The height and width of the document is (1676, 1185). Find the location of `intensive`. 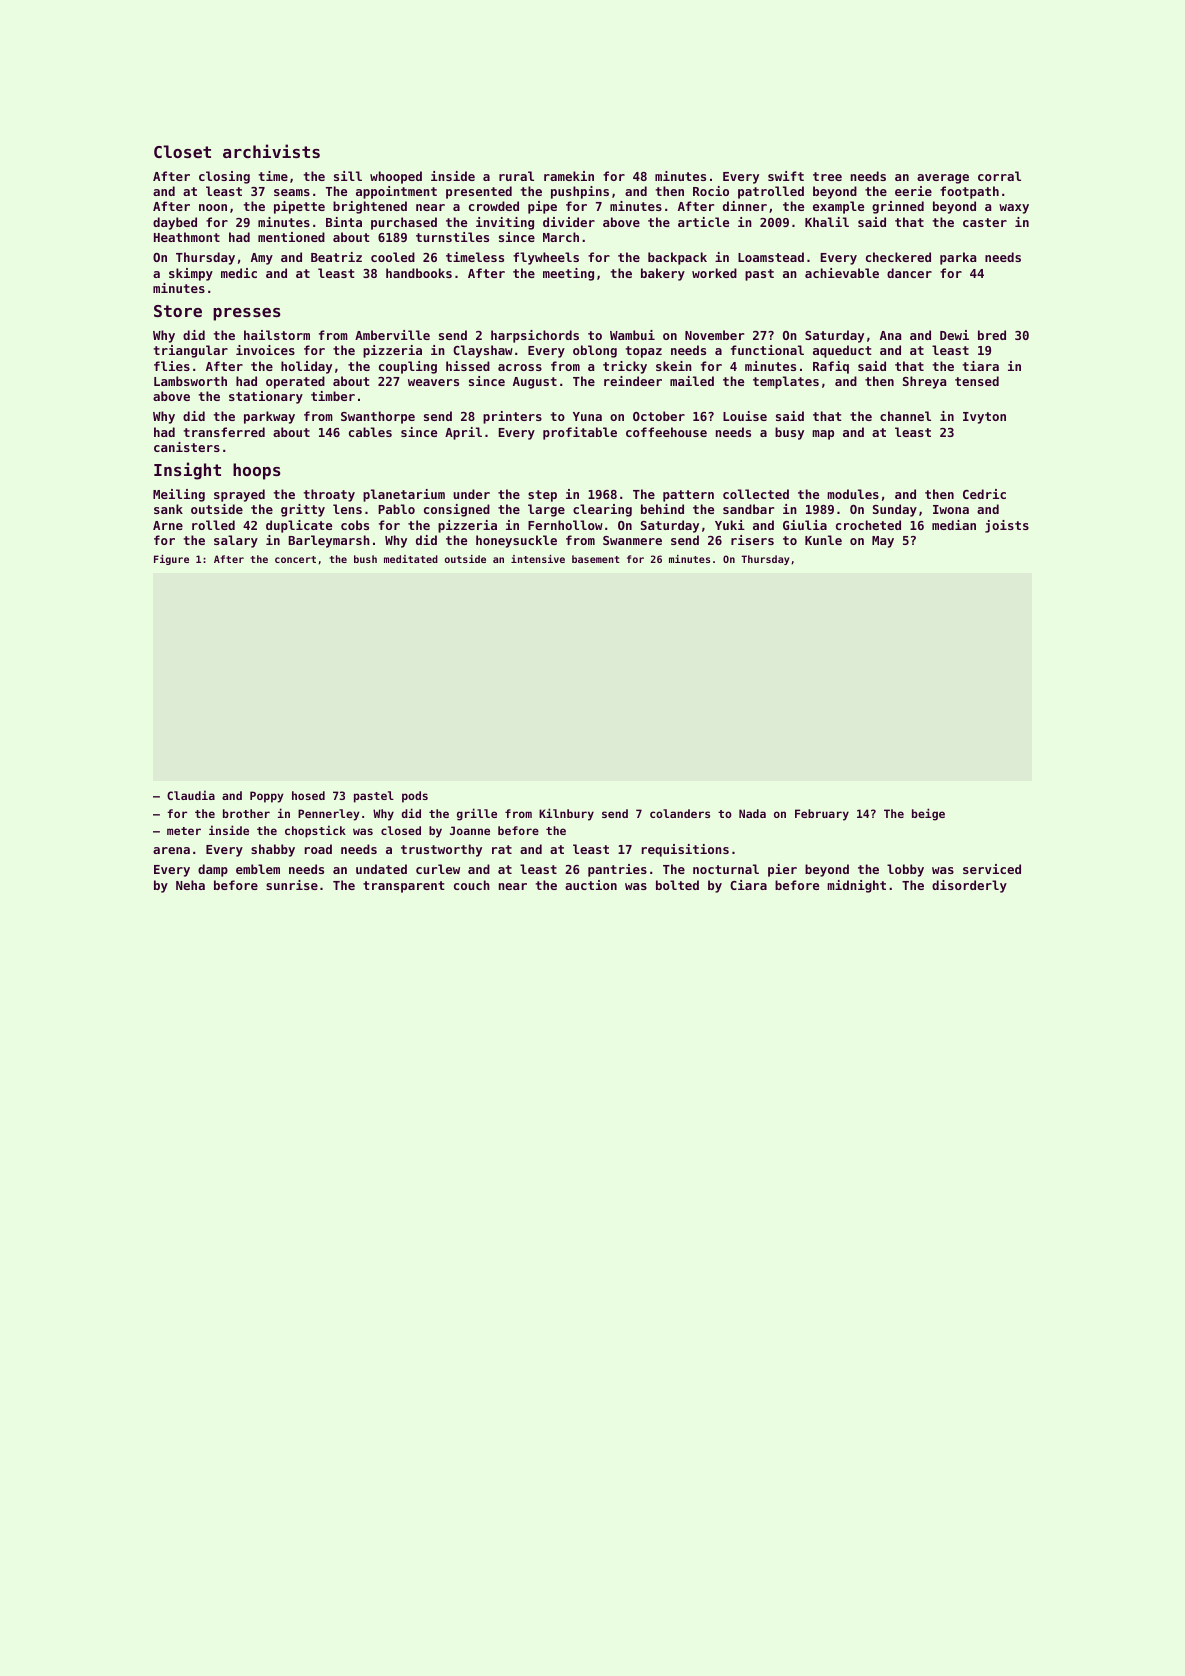

intensive is located at coordinates (538, 559).
